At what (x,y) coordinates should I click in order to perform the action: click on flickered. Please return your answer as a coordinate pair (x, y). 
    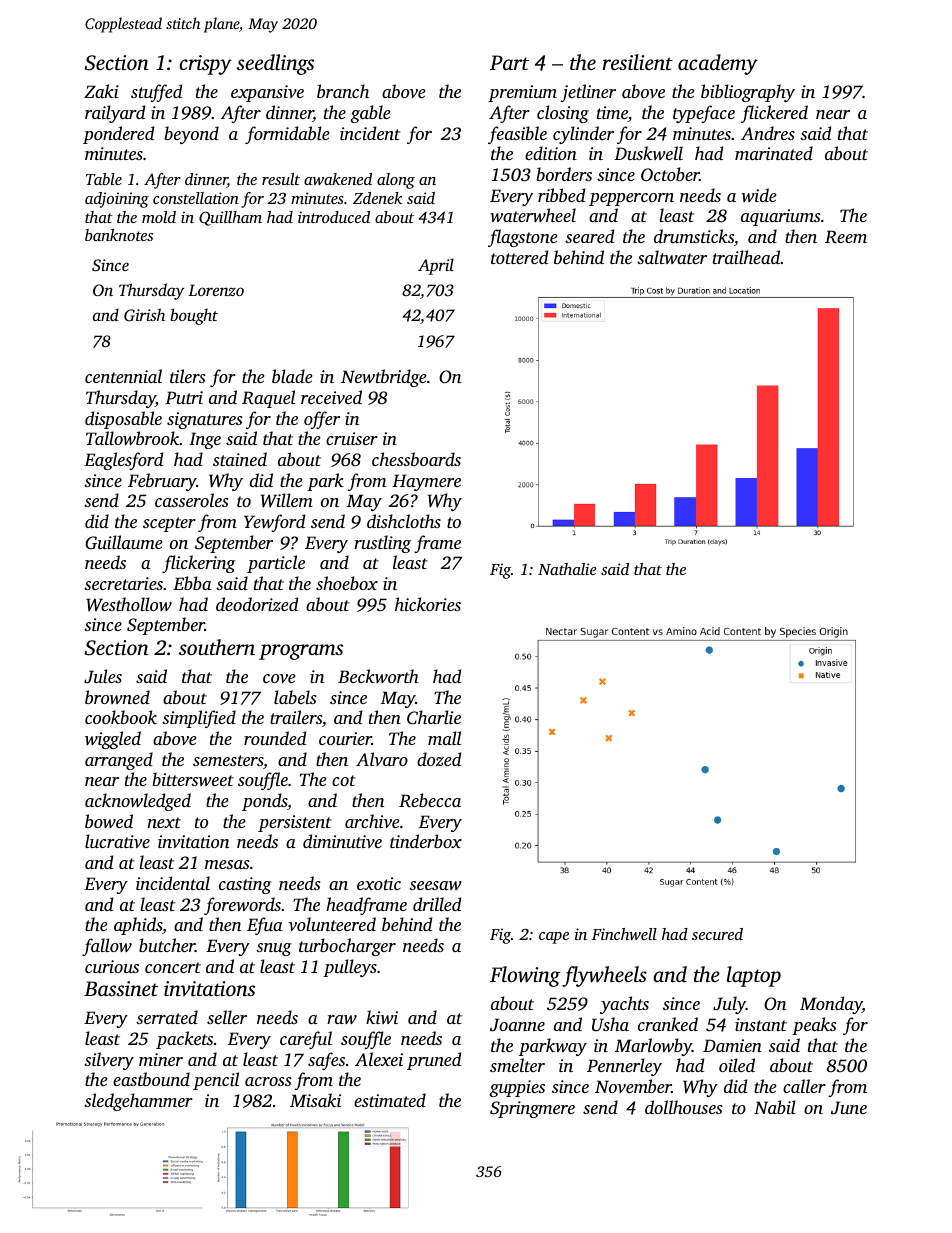
    Looking at the image, I should click on (774, 114).
